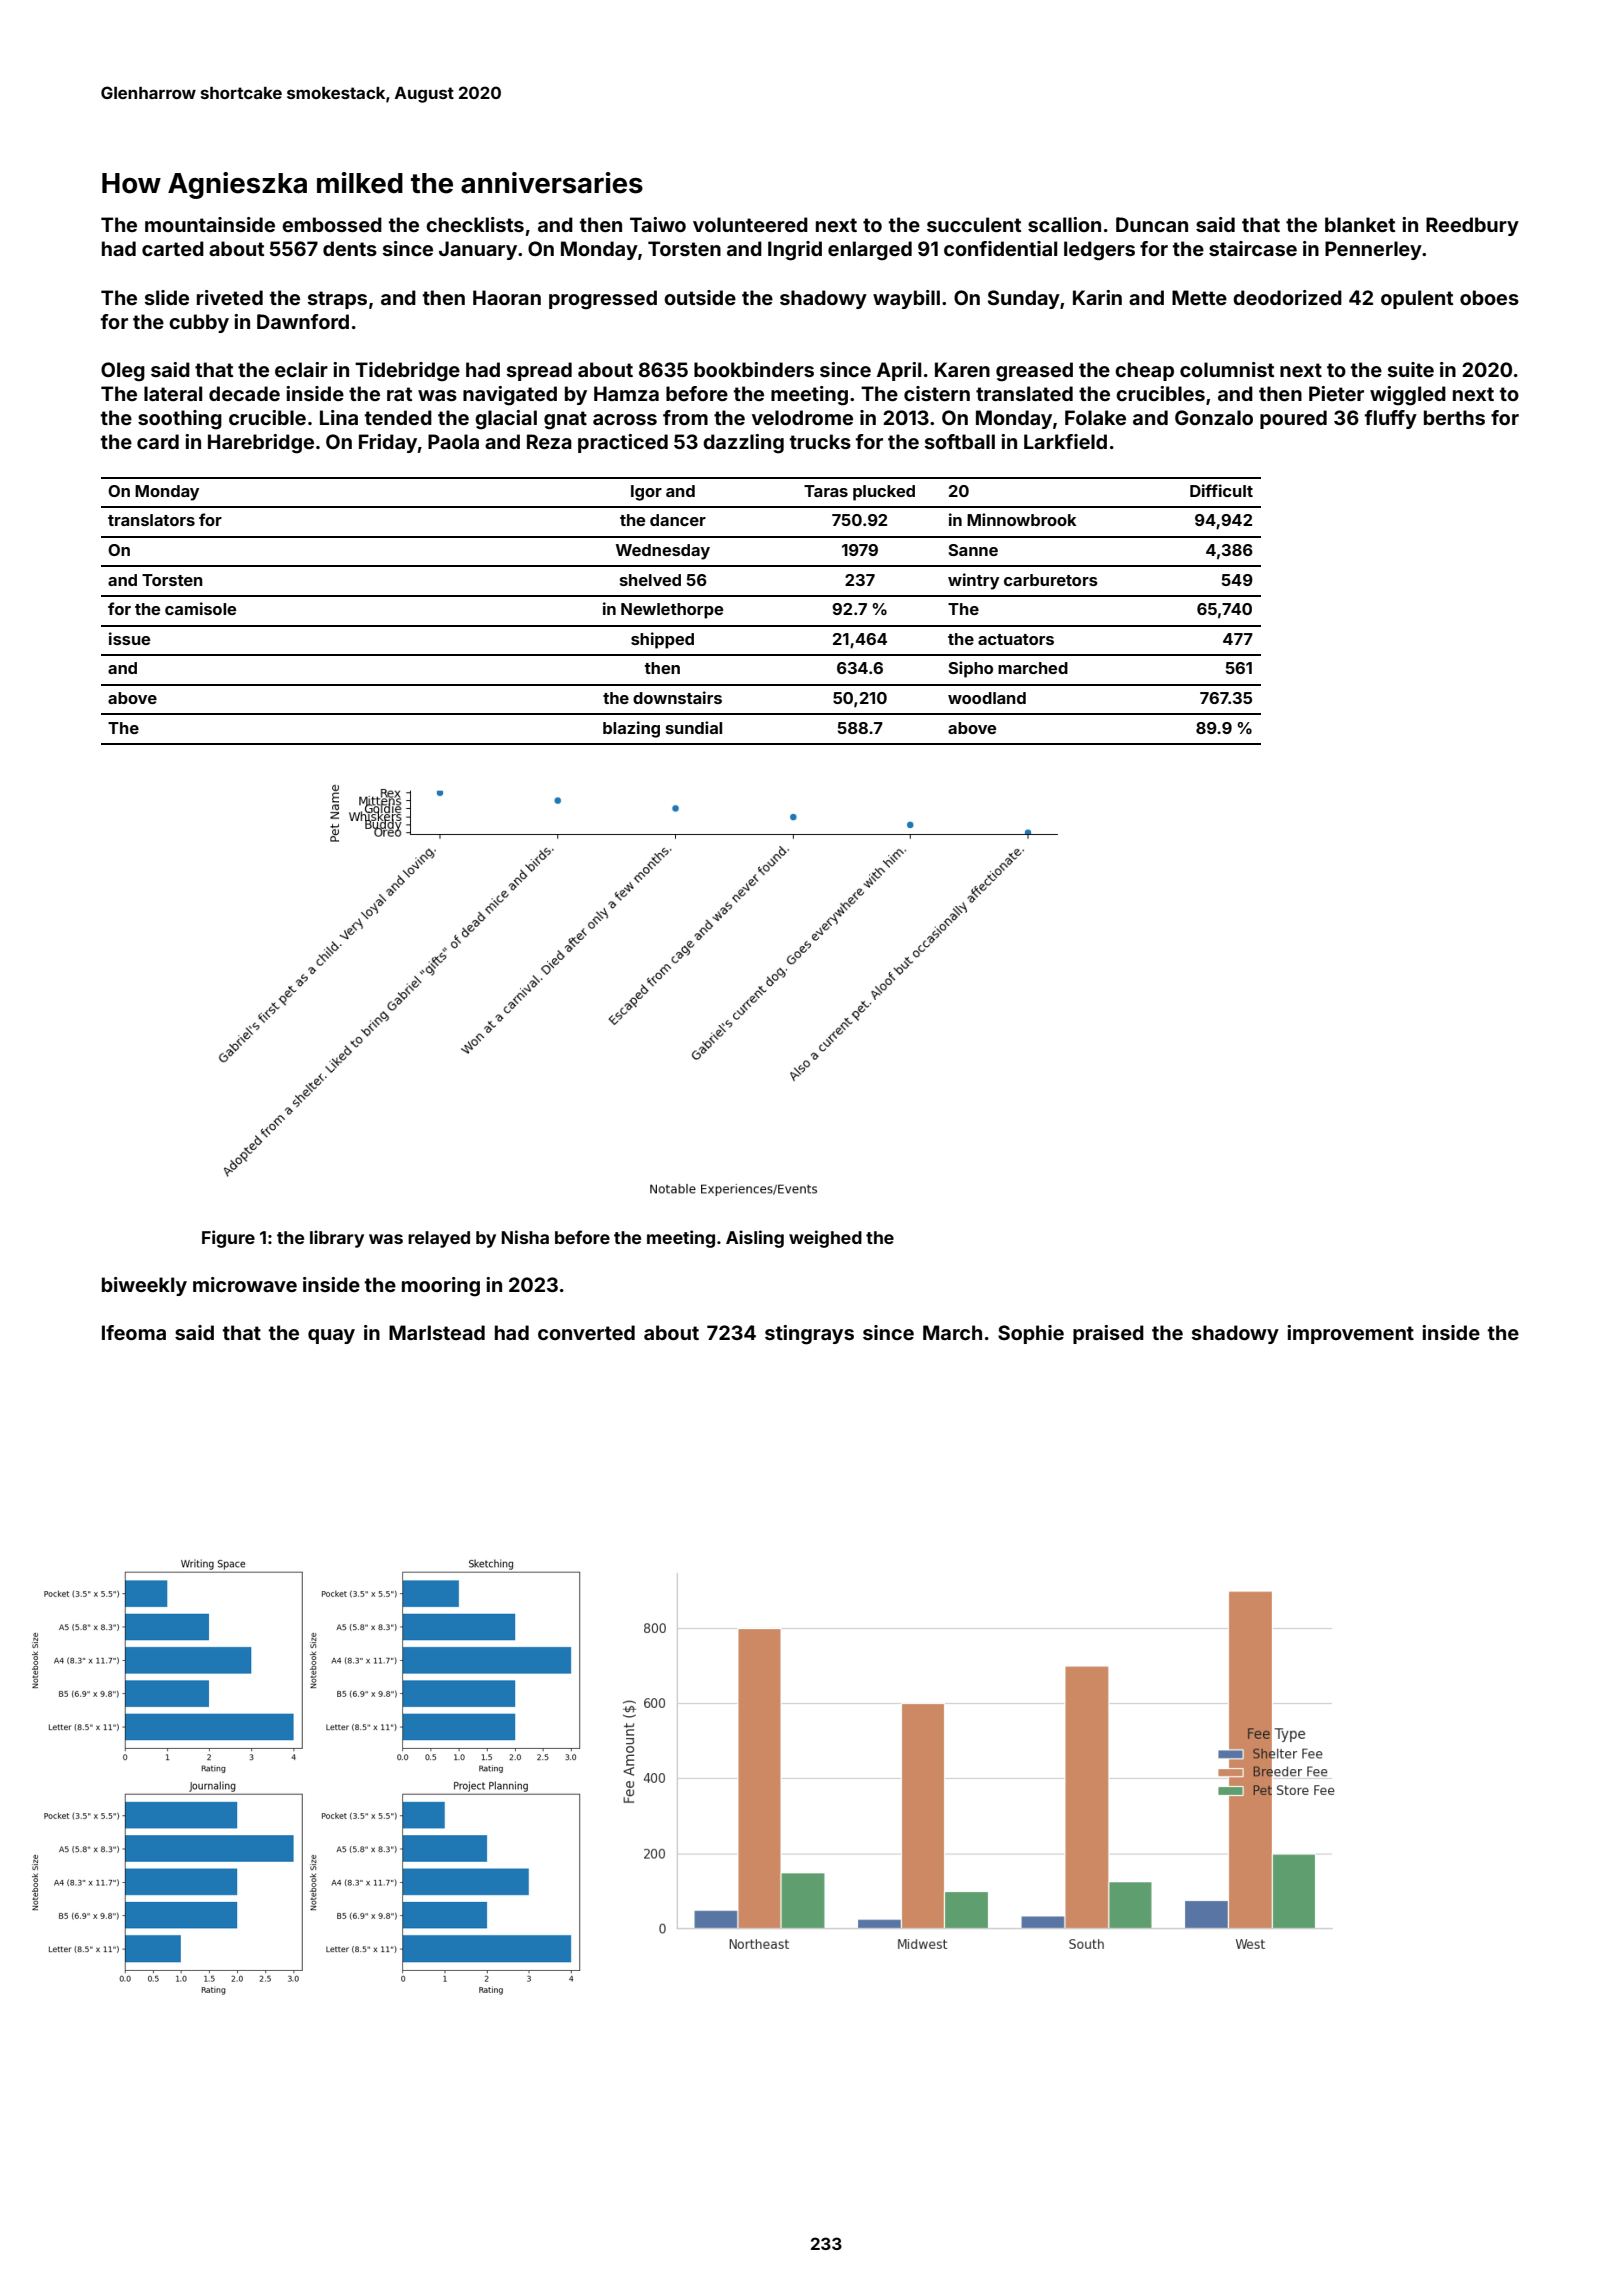 The image size is (1620, 2292). What do you see at coordinates (1016, 639) in the page?
I see `actuators` at bounding box center [1016, 639].
